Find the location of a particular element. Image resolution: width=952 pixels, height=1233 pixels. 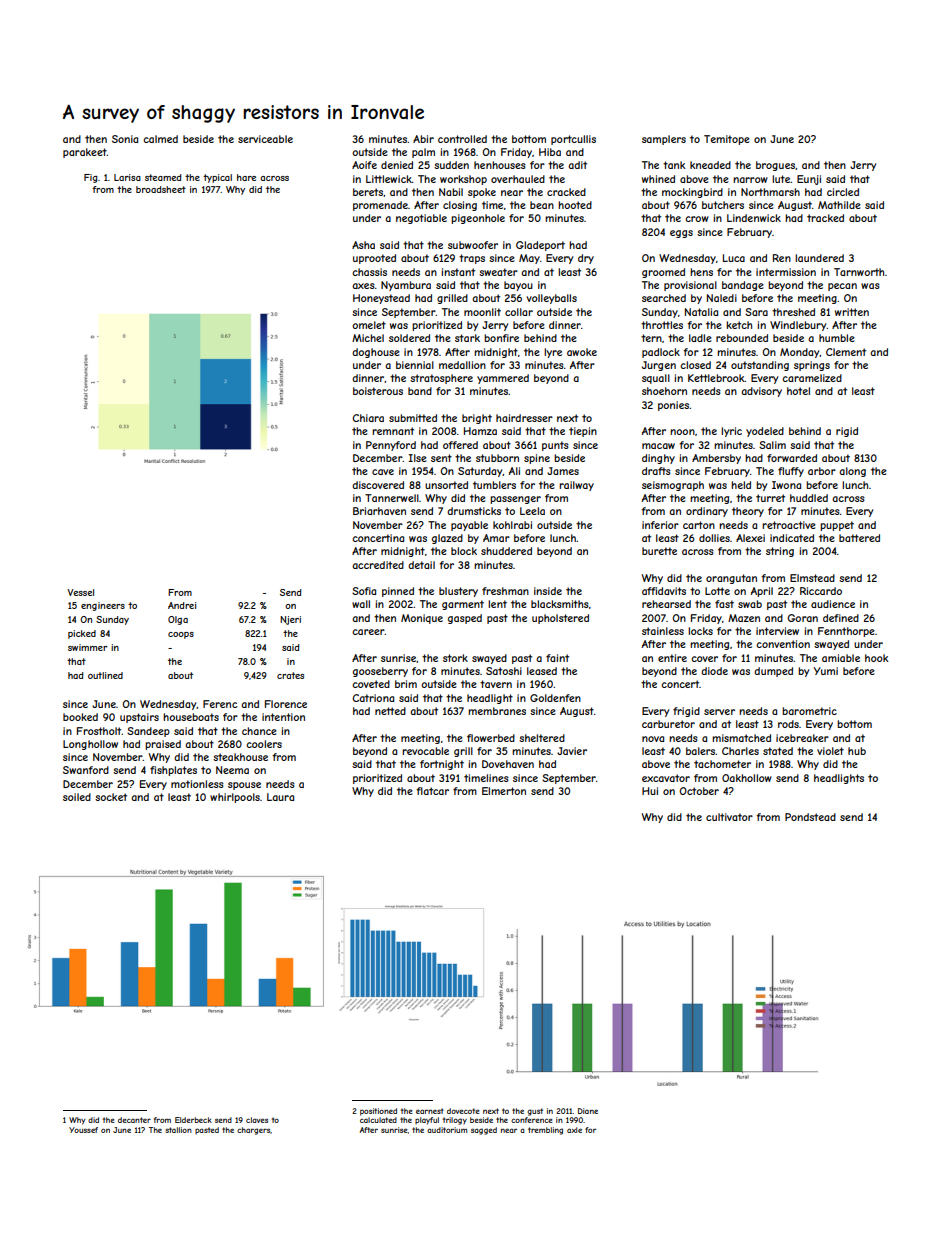

arbor is located at coordinates (822, 471).
